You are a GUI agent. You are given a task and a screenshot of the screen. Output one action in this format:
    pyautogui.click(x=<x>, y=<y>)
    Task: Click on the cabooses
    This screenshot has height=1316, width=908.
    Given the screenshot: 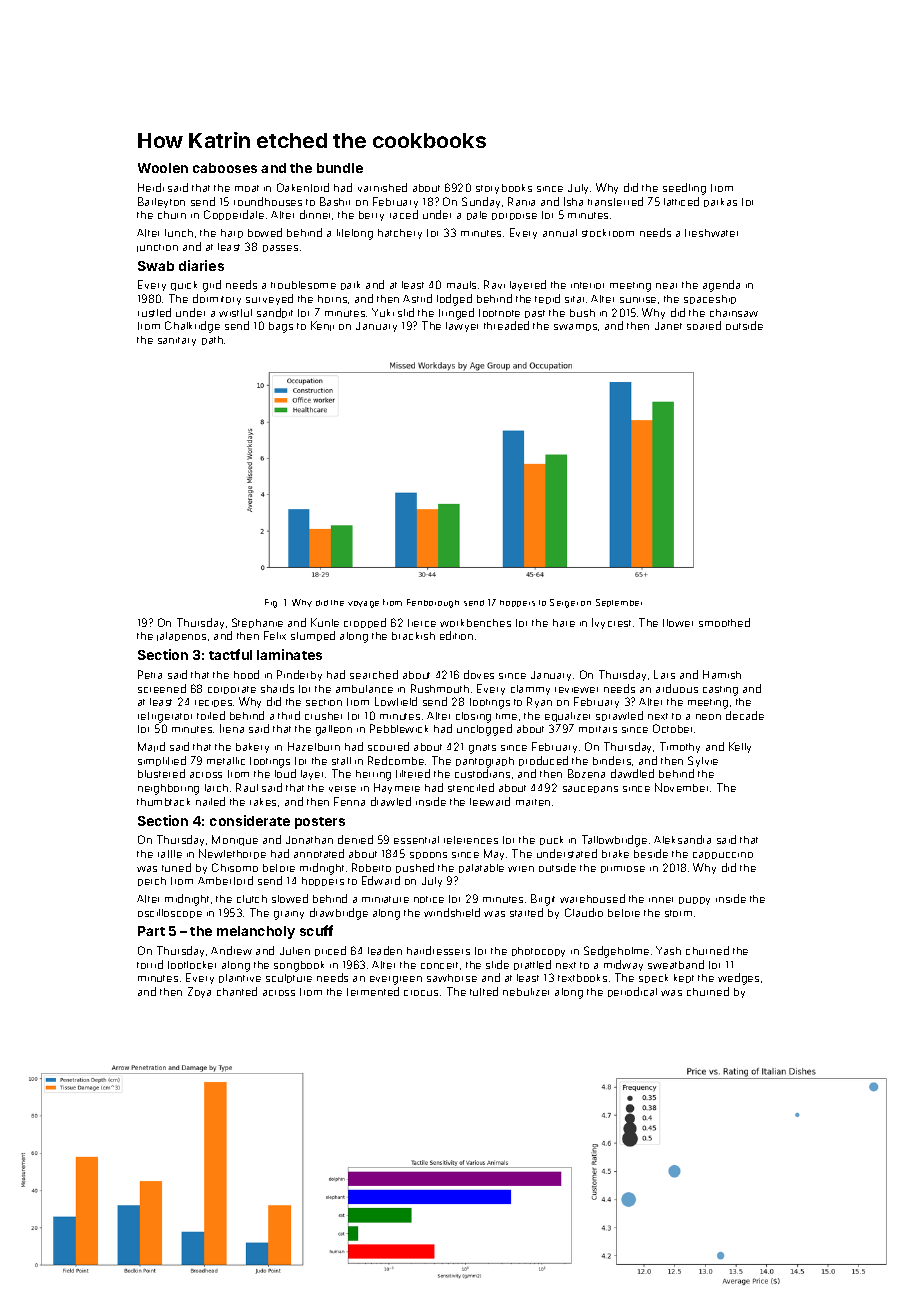 What is the action you would take?
    pyautogui.click(x=225, y=168)
